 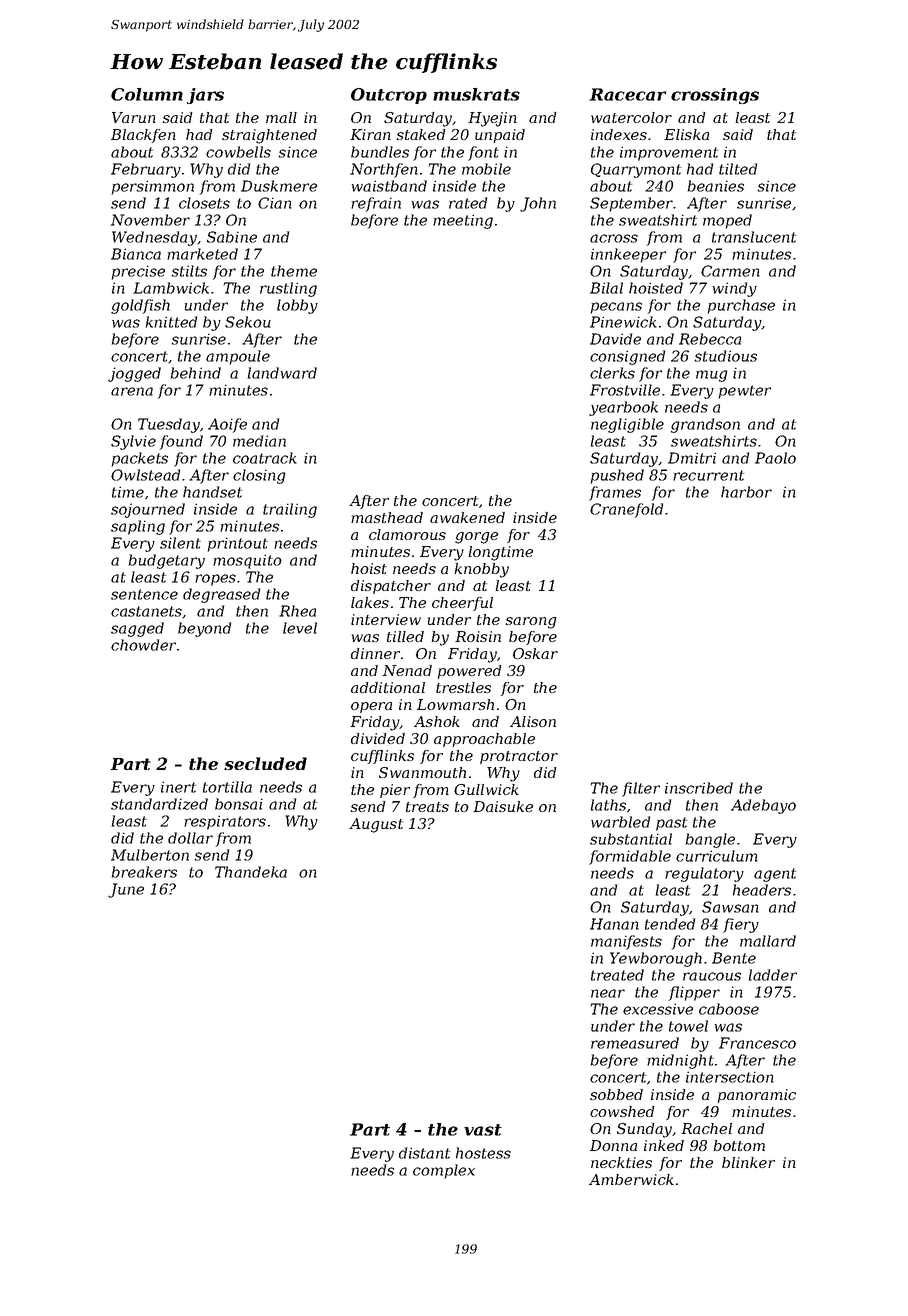 I want to click on Cranefold, so click(x=626, y=510).
